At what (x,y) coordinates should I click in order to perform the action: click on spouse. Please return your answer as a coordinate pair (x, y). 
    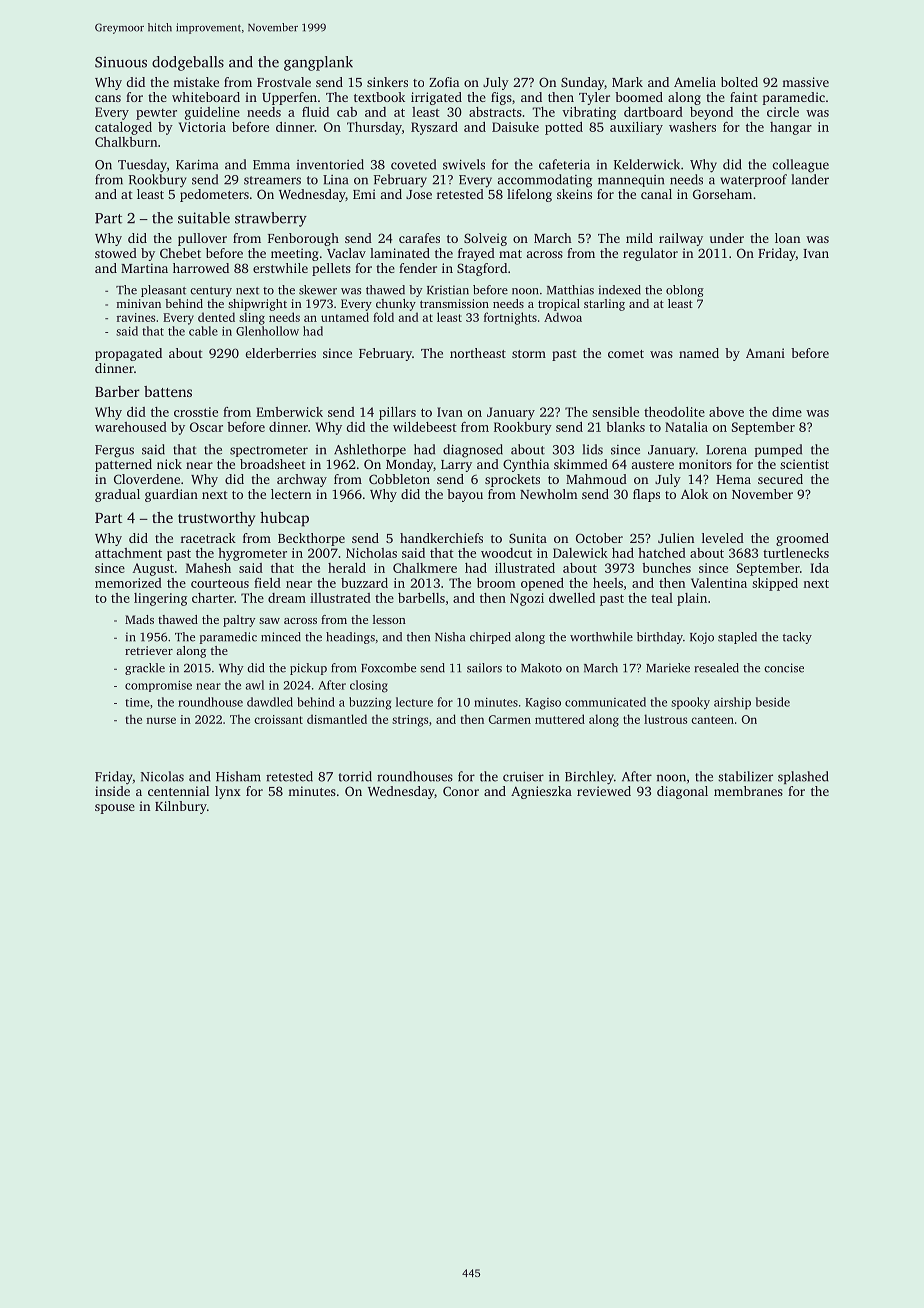
    Looking at the image, I should click on (115, 809).
